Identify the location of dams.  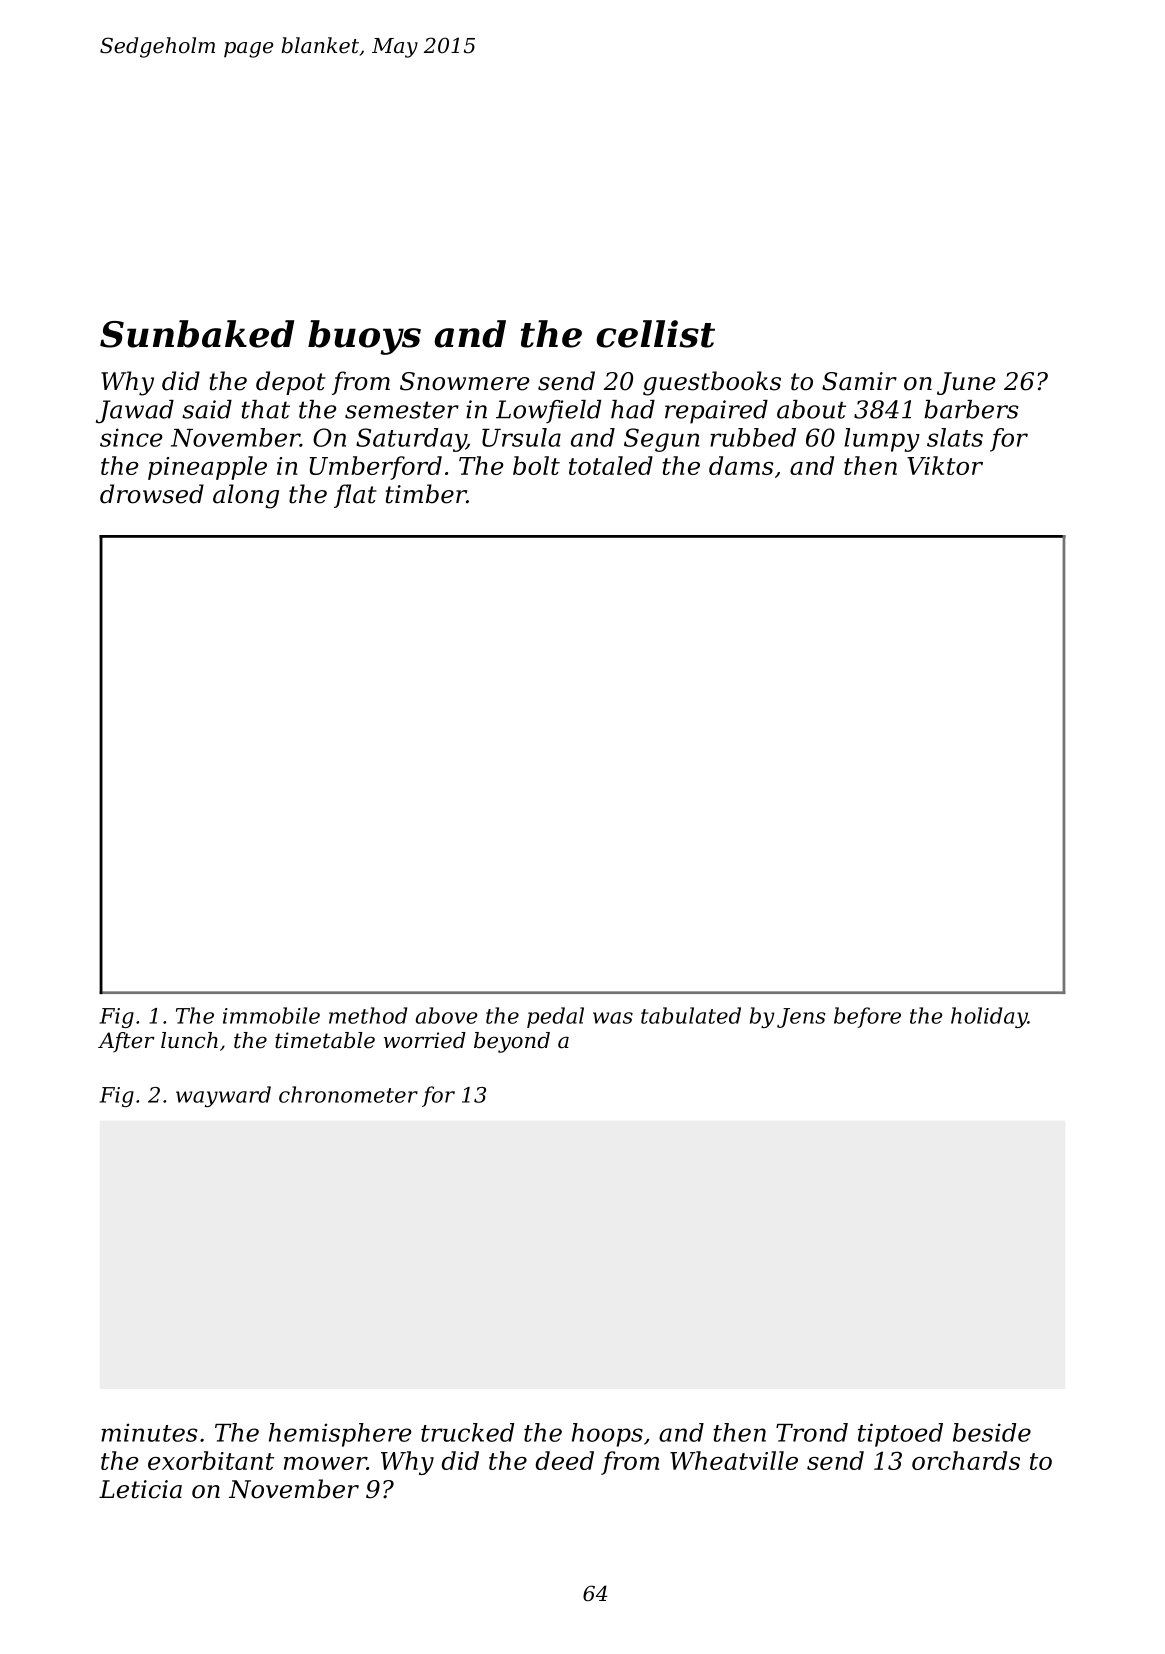
(741, 465).
